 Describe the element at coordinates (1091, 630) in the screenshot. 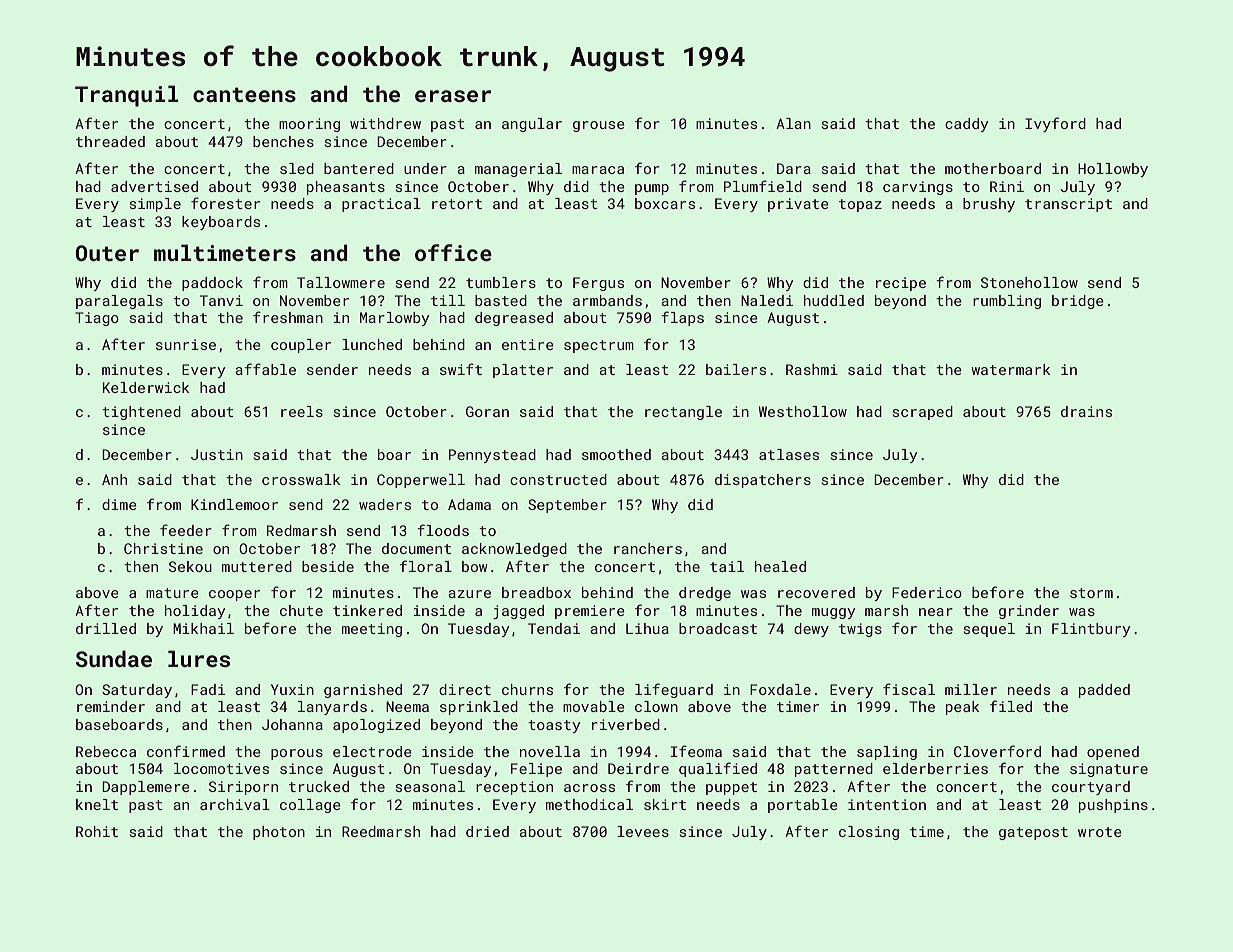

I see `Flintbury` at that location.
